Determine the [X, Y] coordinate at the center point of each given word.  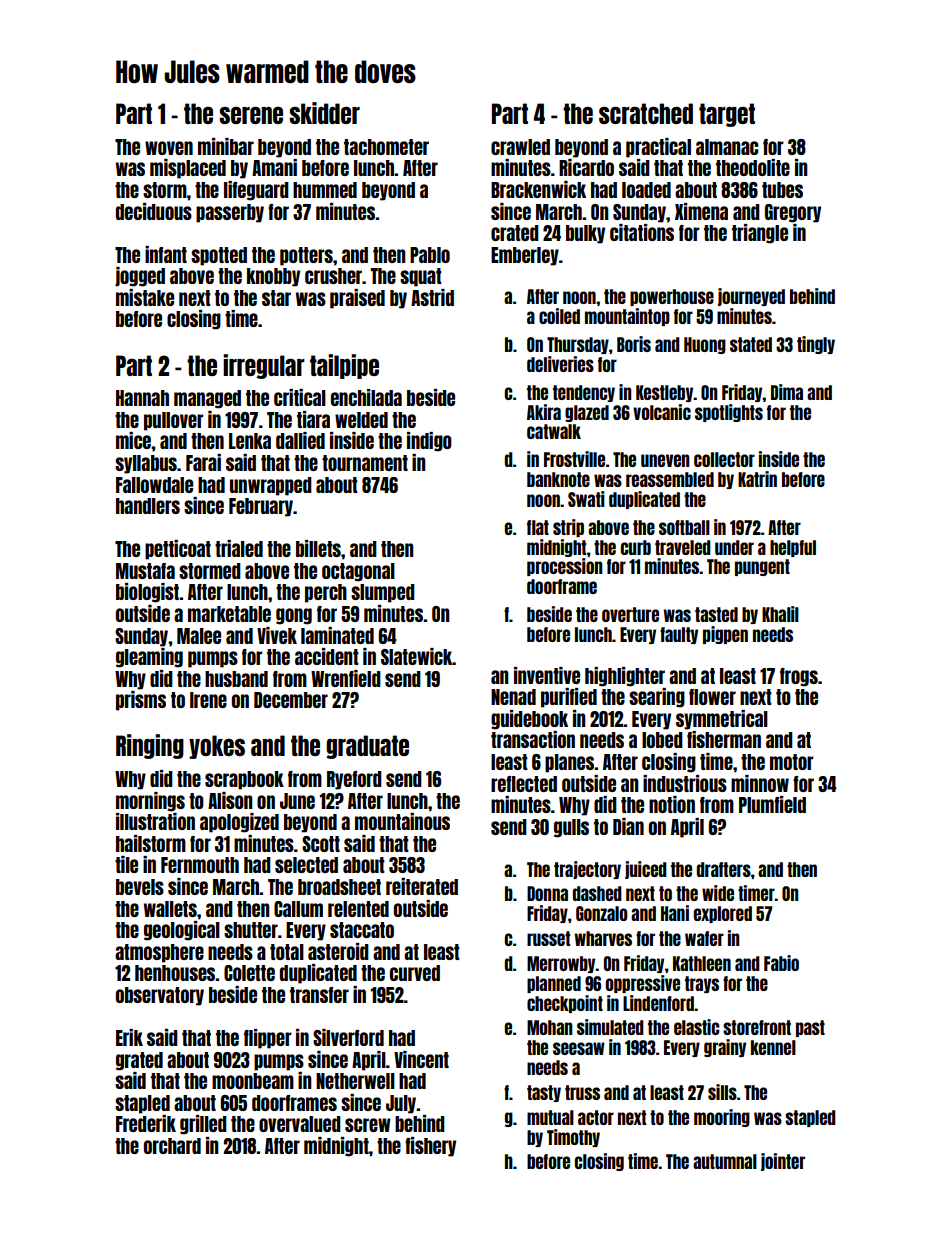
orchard [172, 1146]
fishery [430, 1147]
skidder [324, 113]
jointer [783, 1162]
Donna [547, 893]
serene [251, 115]
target [727, 115]
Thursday [578, 345]
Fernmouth [200, 865]
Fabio [781, 963]
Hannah [142, 398]
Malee [199, 636]
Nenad [513, 697]
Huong [705, 345]
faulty [679, 635]
